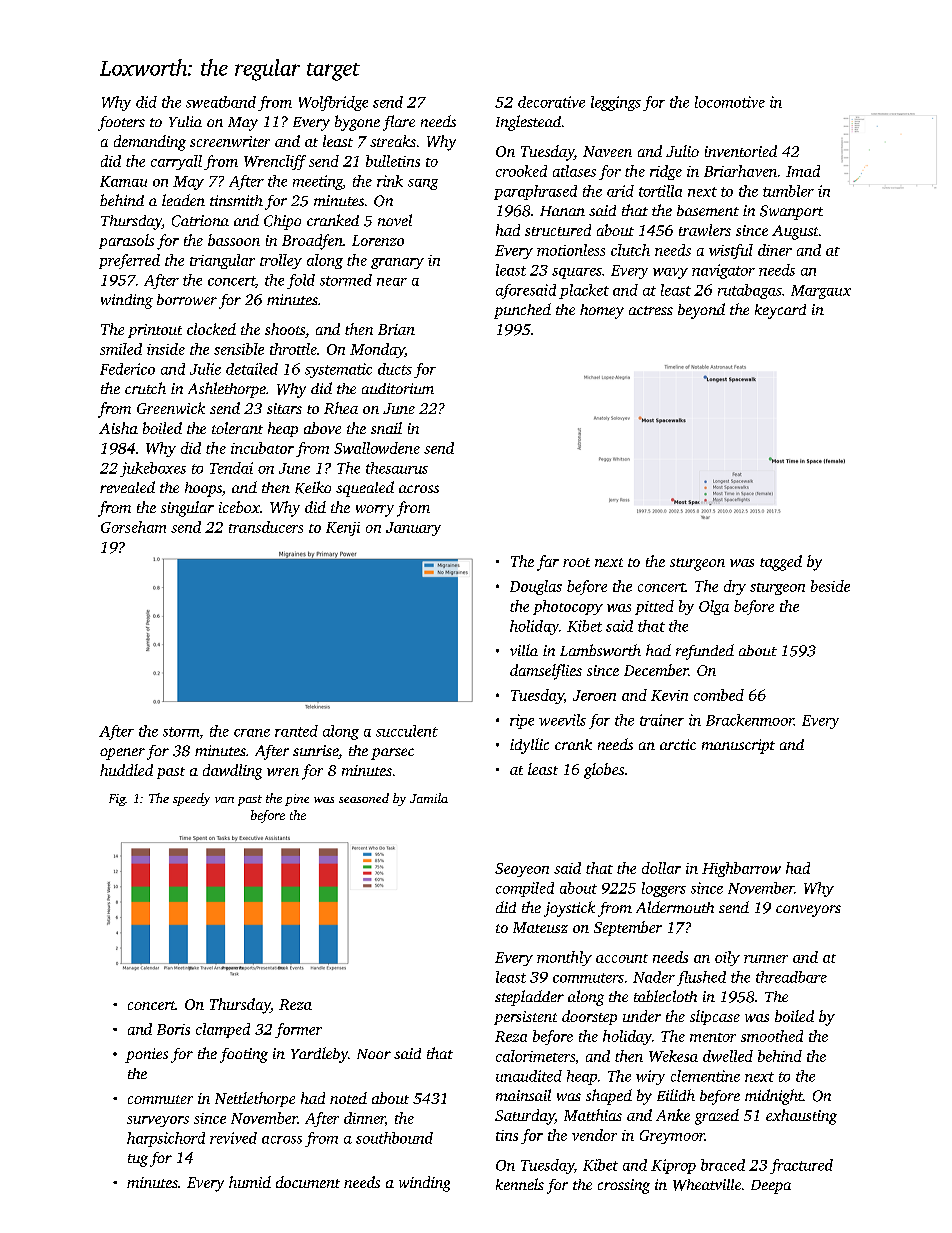 The height and width of the document is (1233, 952). Describe the element at coordinates (771, 1187) in the document. I see `Deepa` at that location.
